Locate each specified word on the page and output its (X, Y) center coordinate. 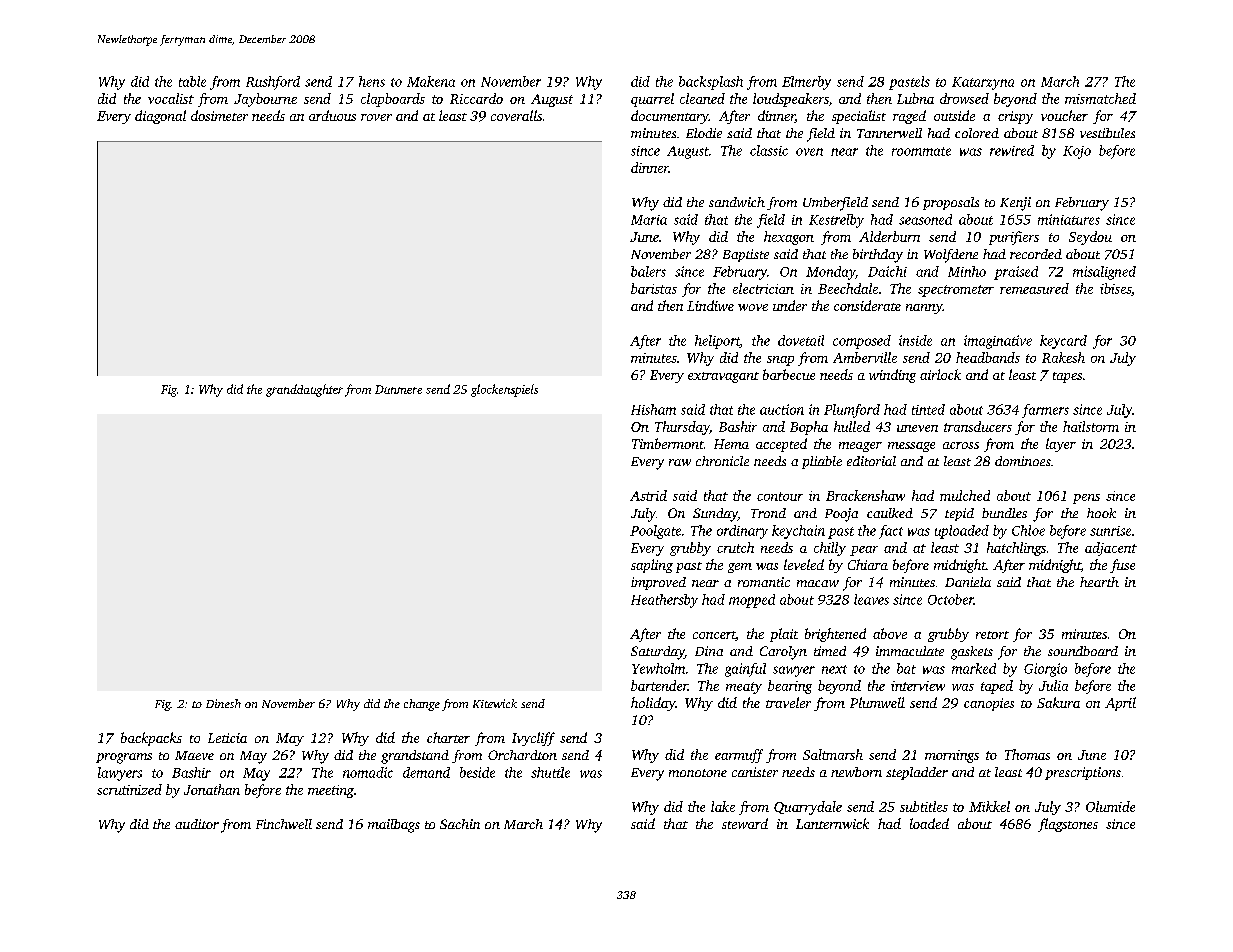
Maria (649, 220)
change (422, 705)
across (961, 445)
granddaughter (304, 390)
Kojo (1077, 152)
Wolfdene (951, 256)
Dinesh (223, 703)
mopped (752, 601)
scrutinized (129, 789)
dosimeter (219, 115)
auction (782, 409)
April (1120, 704)
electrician (763, 288)
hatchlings (1016, 549)
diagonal (160, 117)
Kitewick (495, 703)
